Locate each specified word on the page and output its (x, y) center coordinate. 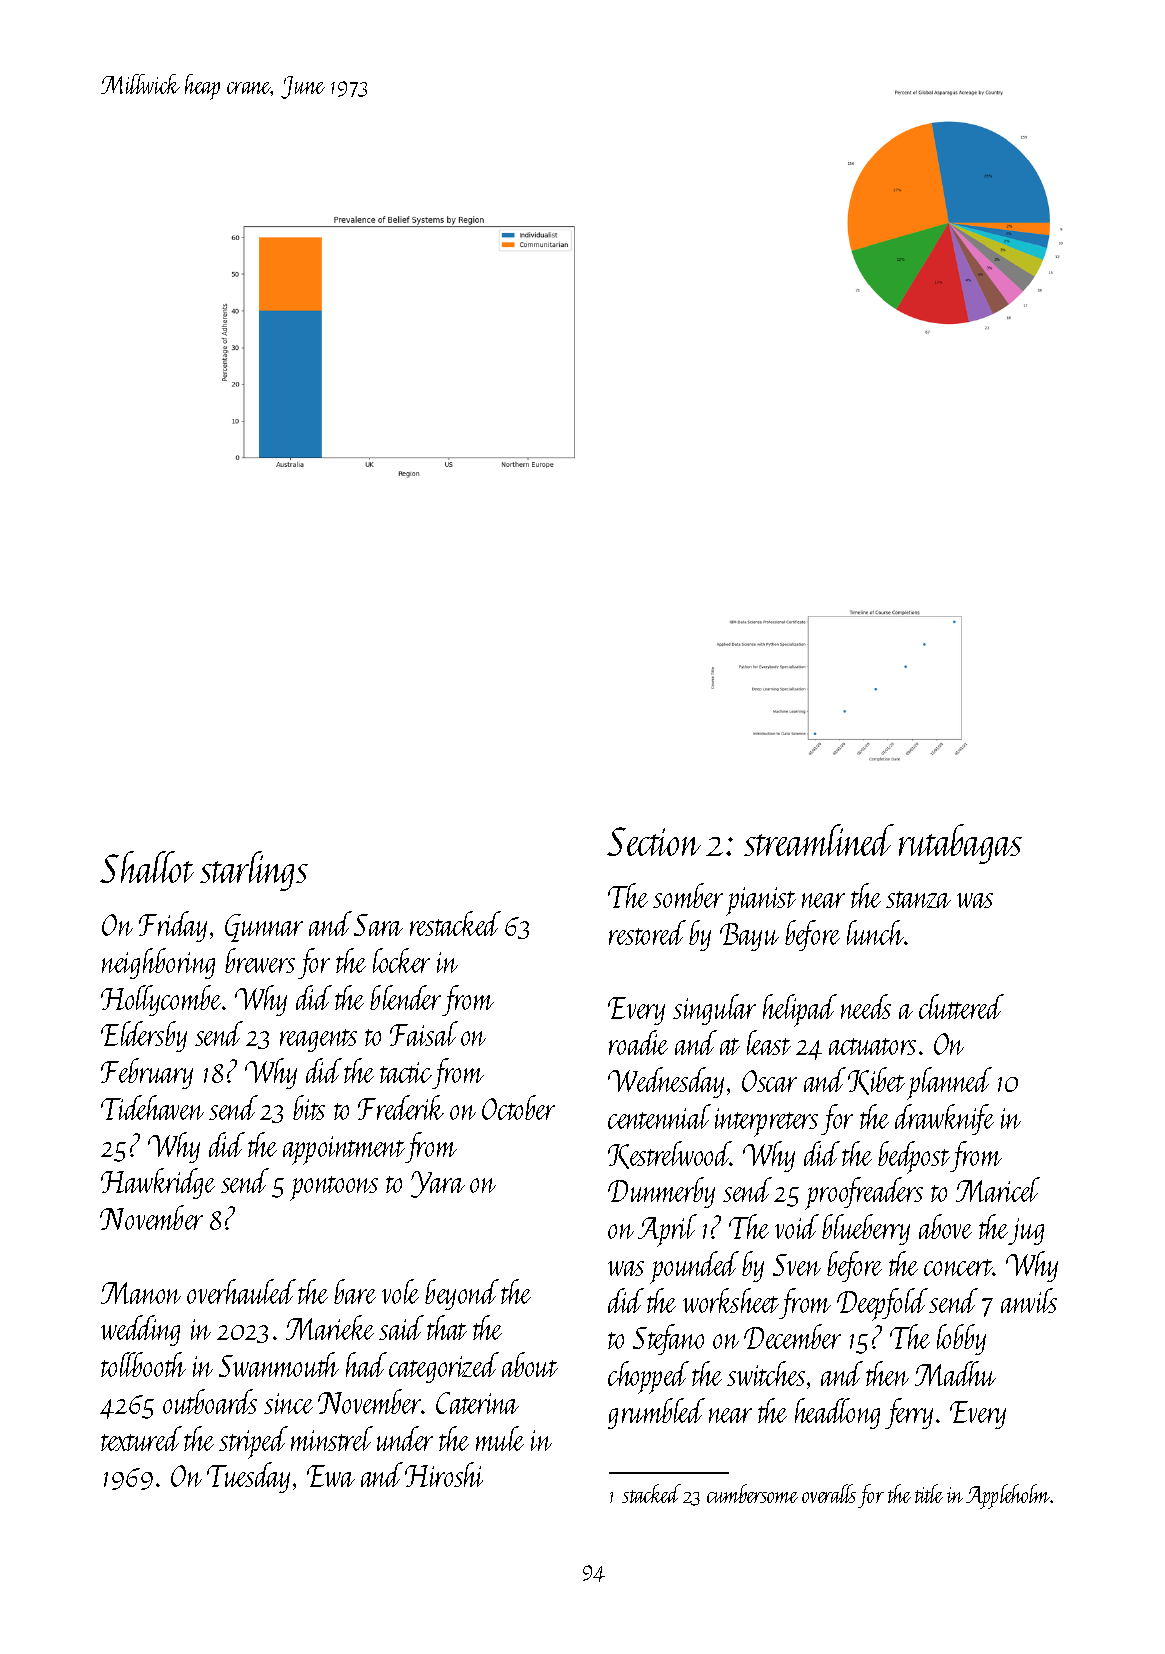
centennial (659, 1116)
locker (401, 960)
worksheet (731, 1300)
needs (866, 1006)
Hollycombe (161, 1000)
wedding (140, 1330)
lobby (961, 1339)
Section (654, 841)
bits (309, 1107)
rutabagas (960, 844)
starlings (254, 871)
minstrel (332, 1438)
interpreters (766, 1122)
